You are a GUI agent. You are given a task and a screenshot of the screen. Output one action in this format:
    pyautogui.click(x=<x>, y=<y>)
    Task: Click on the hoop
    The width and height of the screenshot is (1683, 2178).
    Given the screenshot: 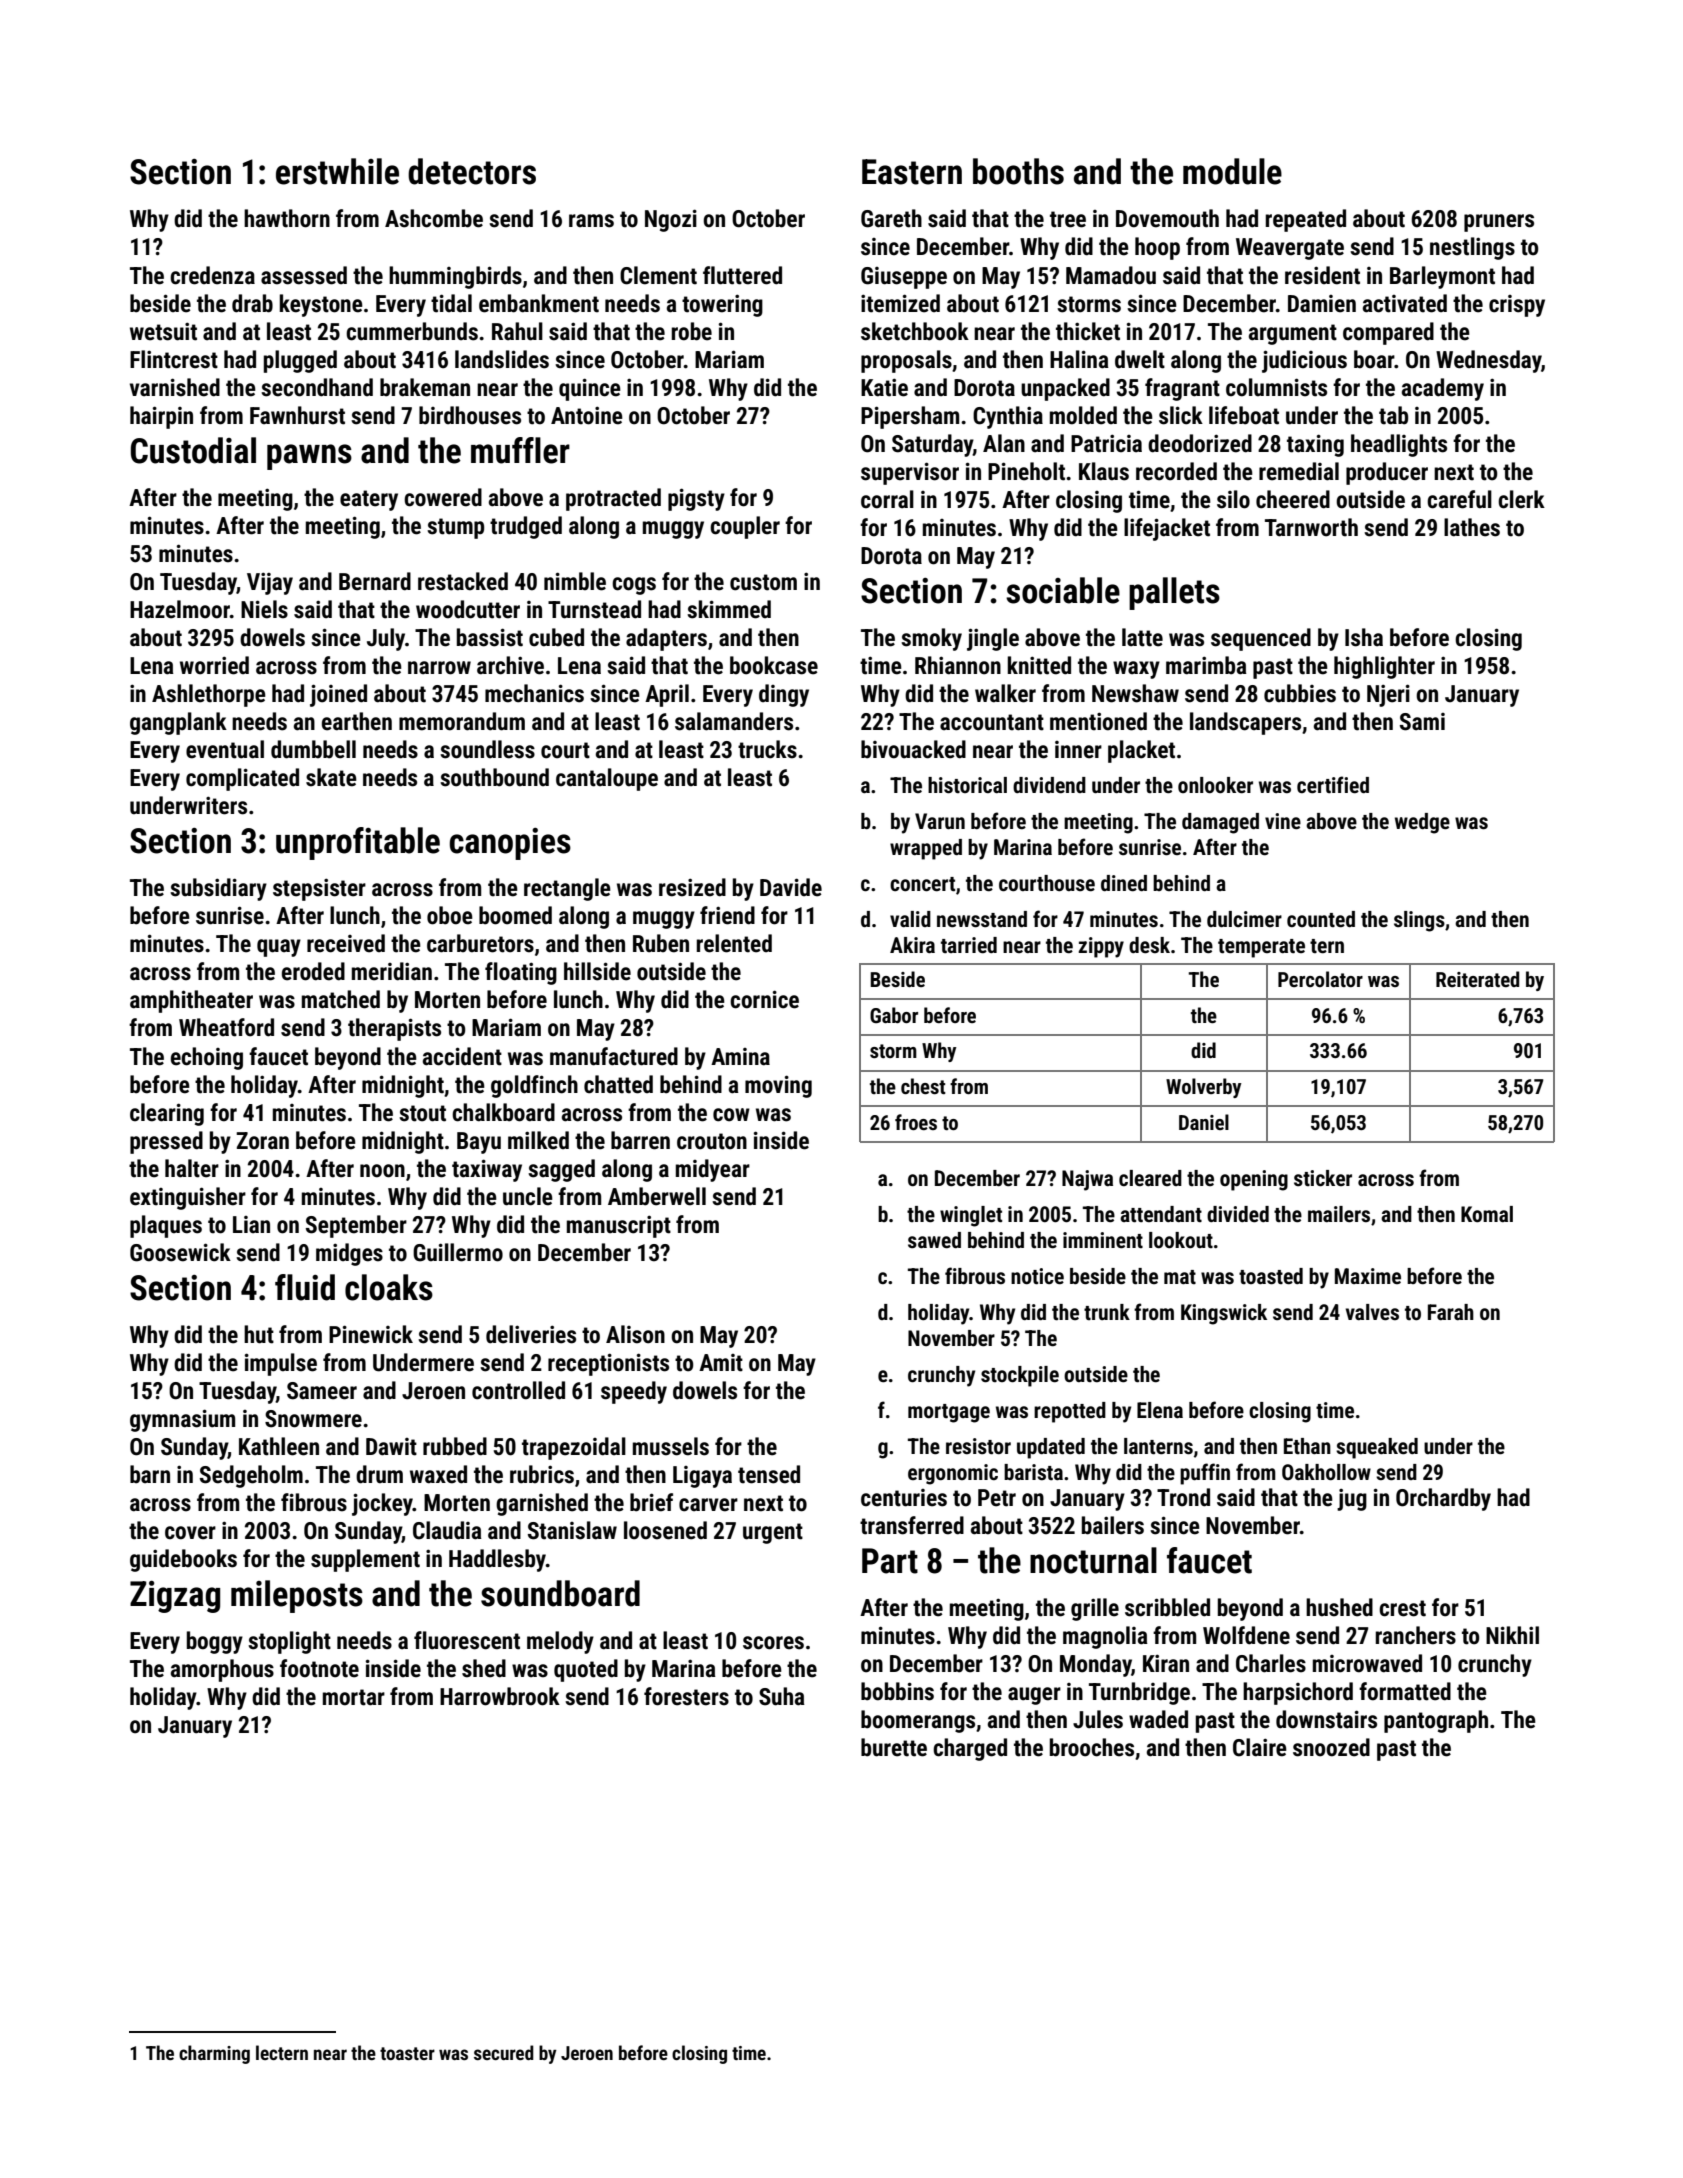 What is the action you would take?
    pyautogui.click(x=1157, y=248)
